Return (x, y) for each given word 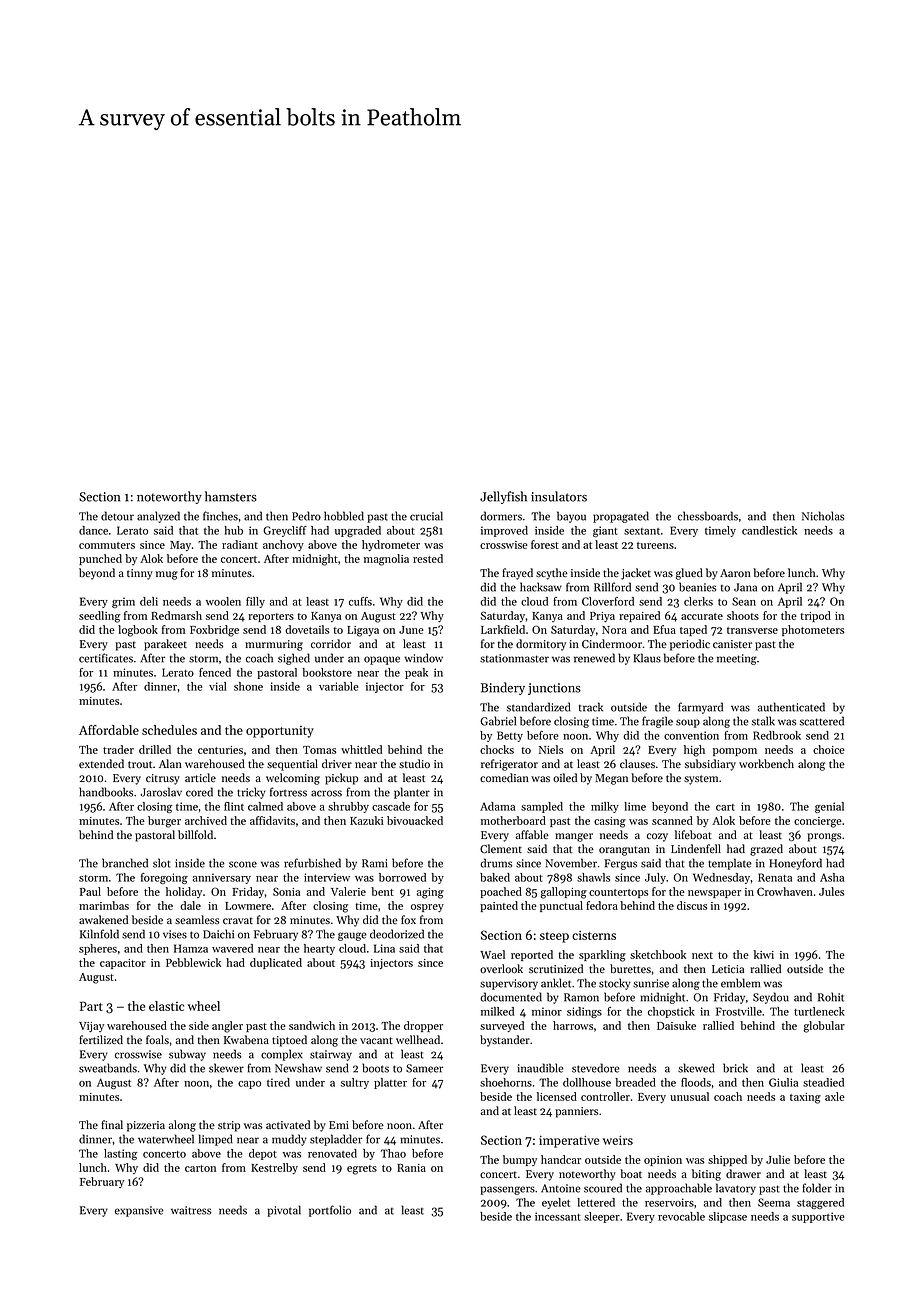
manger (574, 837)
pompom (735, 752)
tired (278, 1082)
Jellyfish (503, 497)
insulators (559, 496)
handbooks (106, 792)
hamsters (231, 496)
